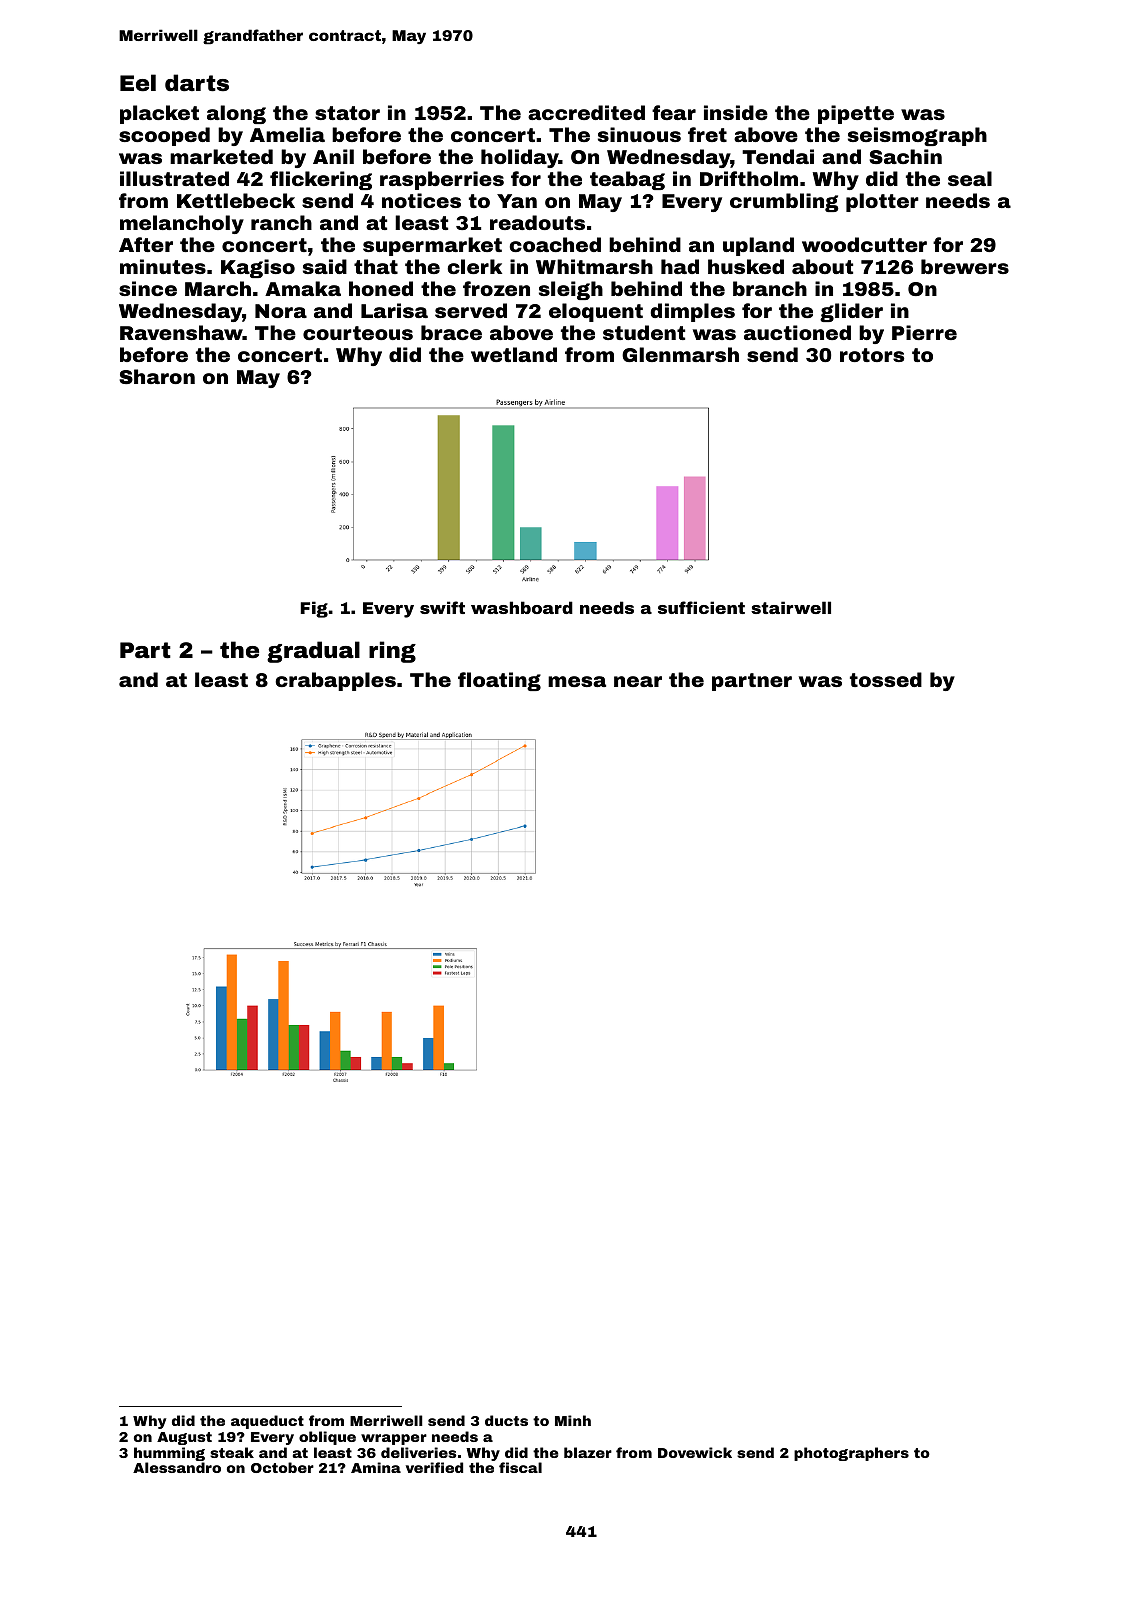 This page has width=1132, height=1601. I want to click on sufficient, so click(701, 607).
